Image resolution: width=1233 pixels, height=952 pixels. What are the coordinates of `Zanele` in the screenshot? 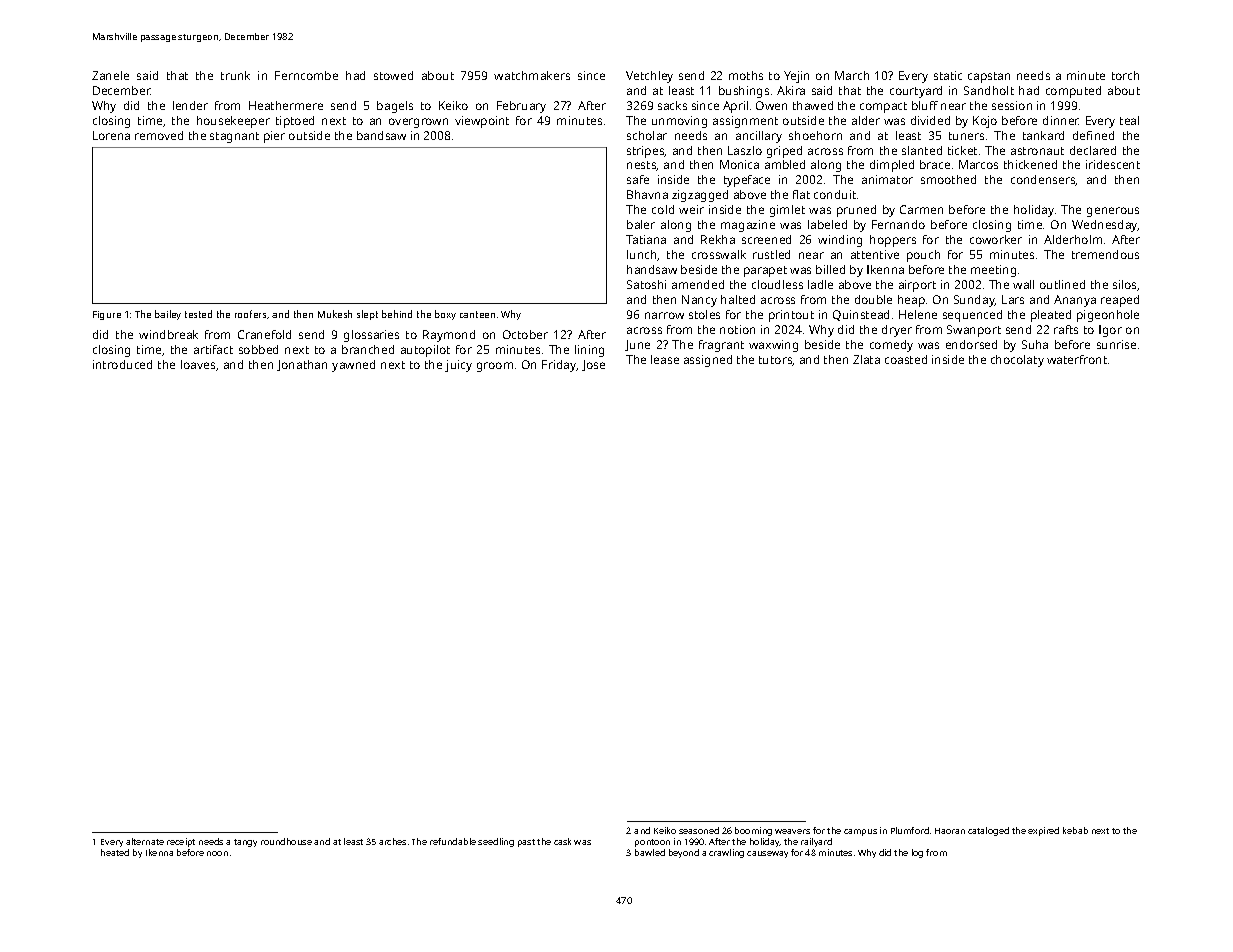 It's located at (110, 75).
